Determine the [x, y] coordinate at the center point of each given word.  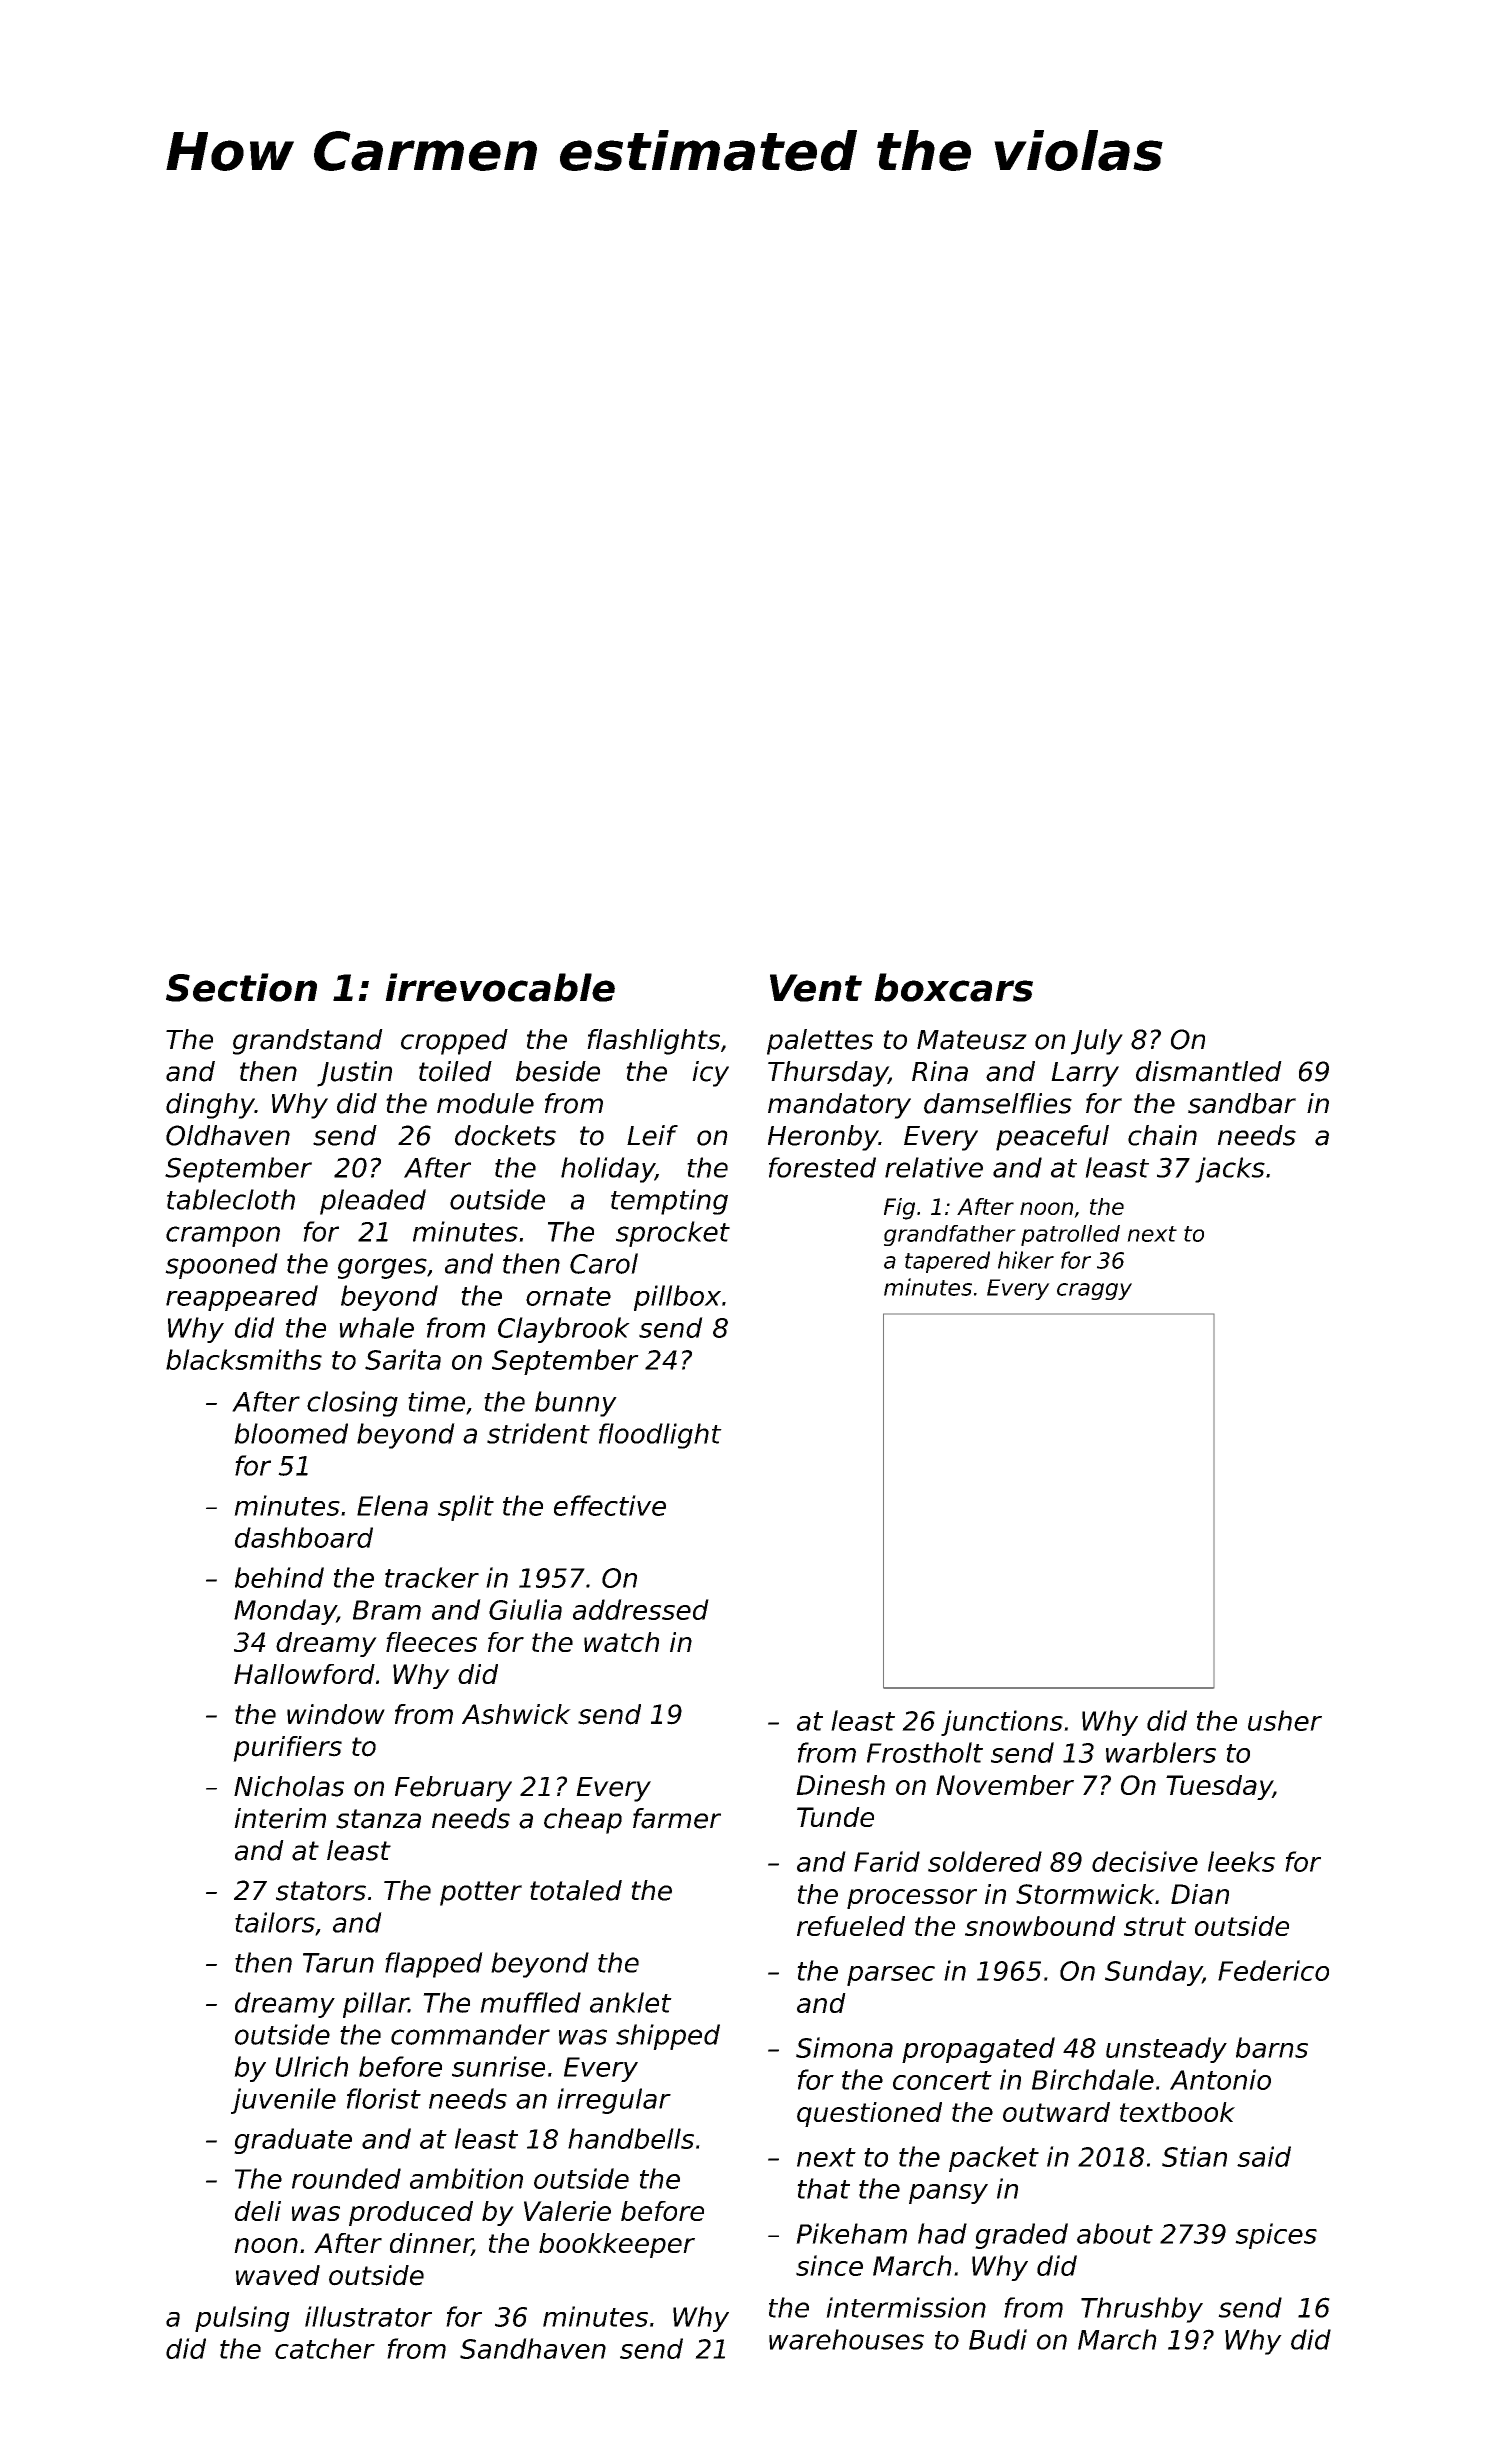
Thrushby [1142, 2310]
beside [558, 1071]
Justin [354, 1074]
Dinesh [840, 1785]
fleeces [431, 1642]
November [1005, 1785]
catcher [325, 2348]
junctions [1002, 1723]
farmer [677, 1818]
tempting [669, 1202]
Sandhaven [533, 2348]
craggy [1094, 1291]
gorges [382, 1268]
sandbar [1242, 1103]
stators [321, 1891]
